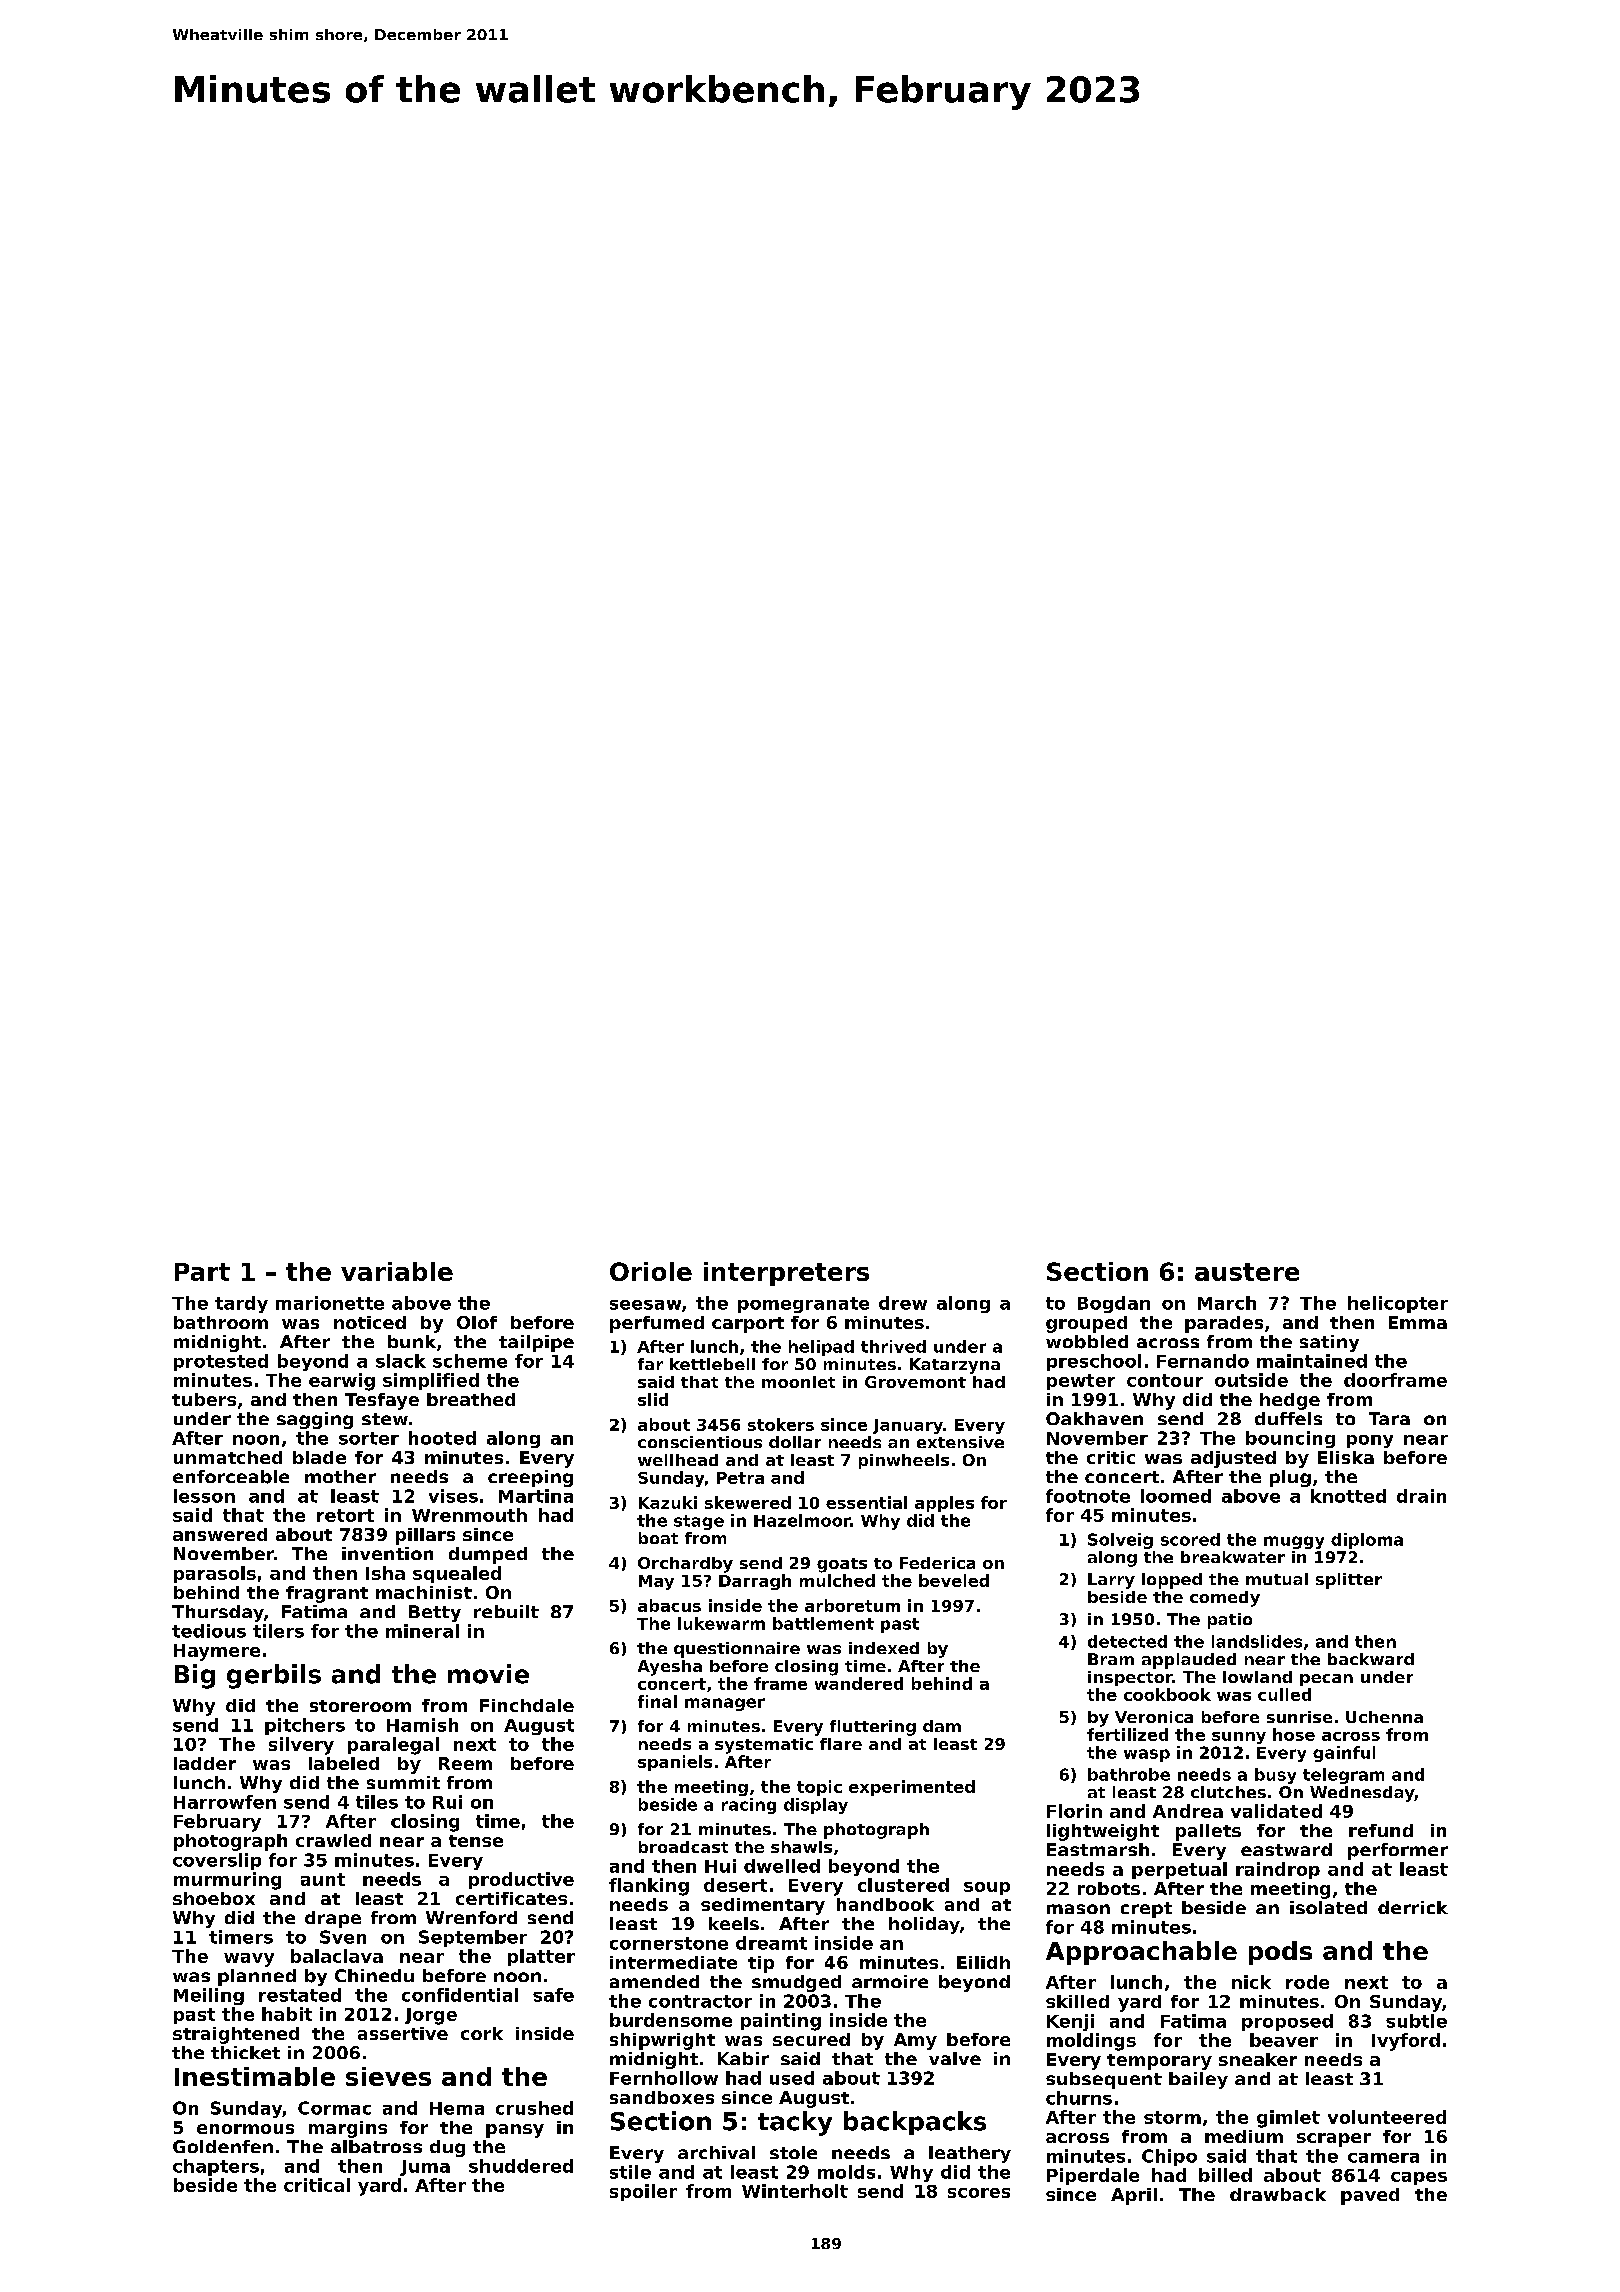 The width and height of the document is (1620, 2292). Describe the element at coordinates (1288, 2119) in the document. I see `gimlet` at that location.
